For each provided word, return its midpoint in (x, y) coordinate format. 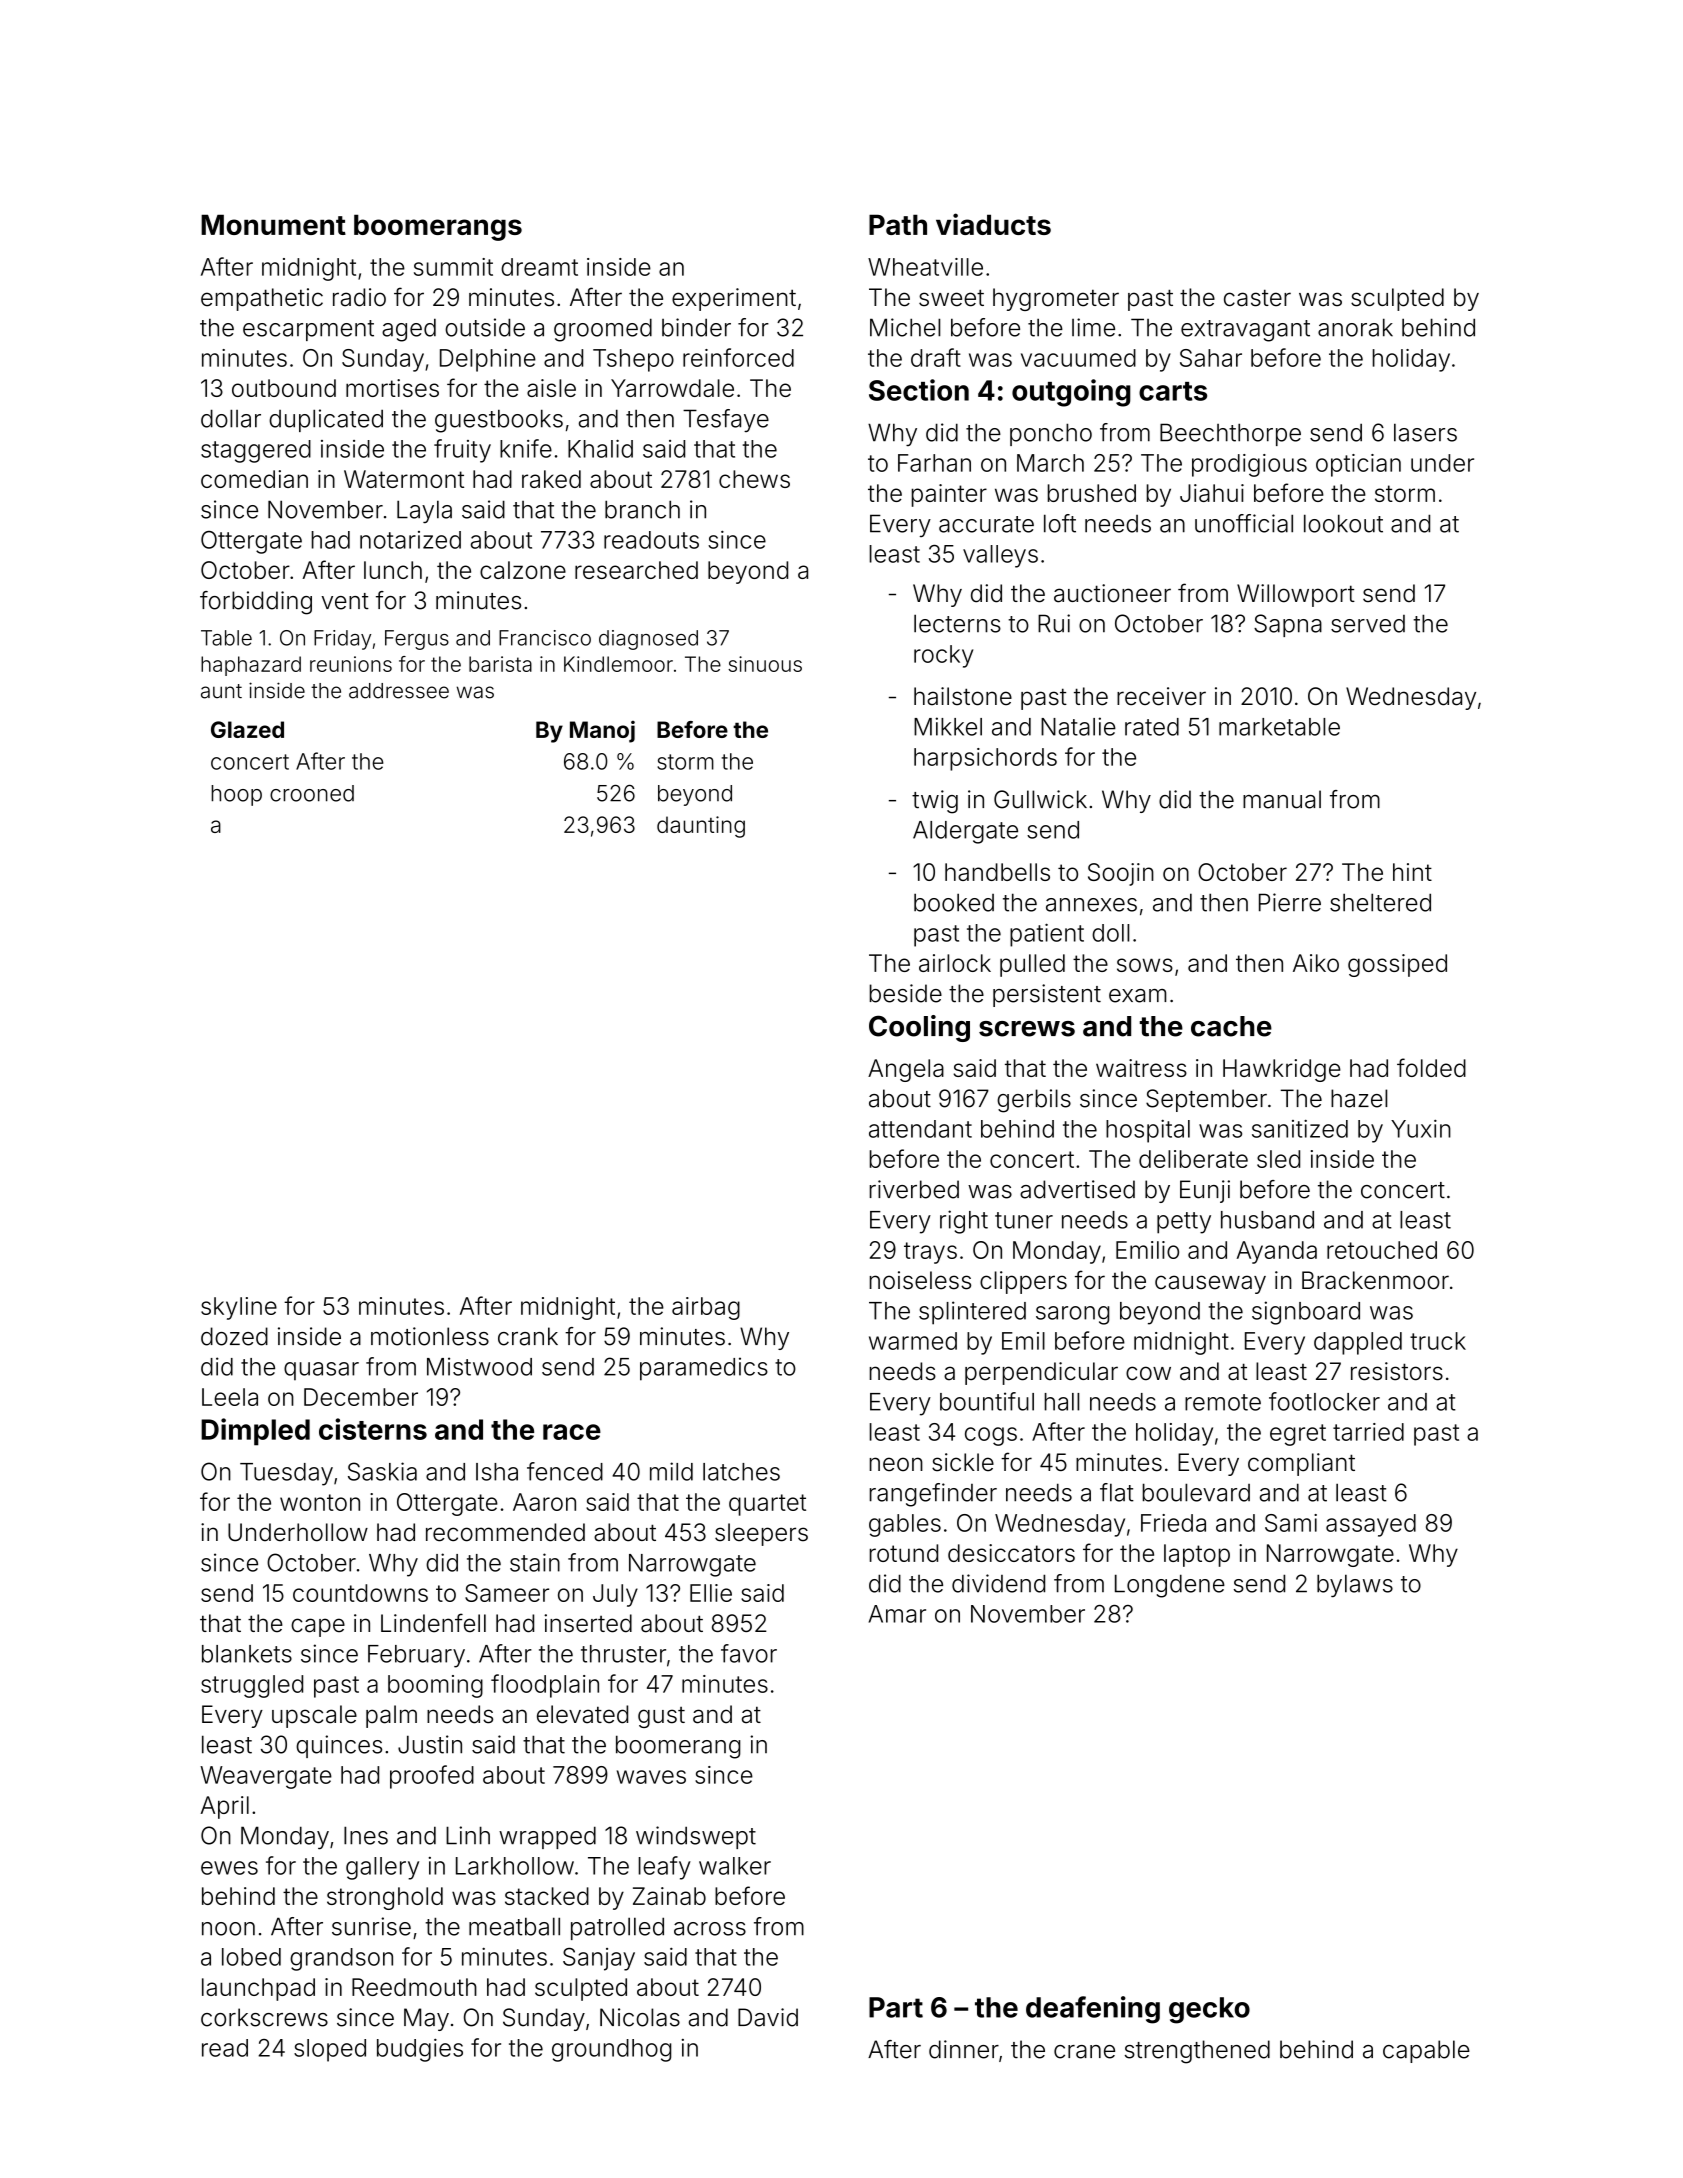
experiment (734, 299)
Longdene (1170, 1586)
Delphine (488, 360)
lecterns (957, 623)
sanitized (1300, 1129)
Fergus (417, 640)
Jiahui (1212, 493)
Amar (897, 1614)
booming (435, 1686)
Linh (468, 1835)
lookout (1343, 523)
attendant (920, 1129)
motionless (430, 1336)
